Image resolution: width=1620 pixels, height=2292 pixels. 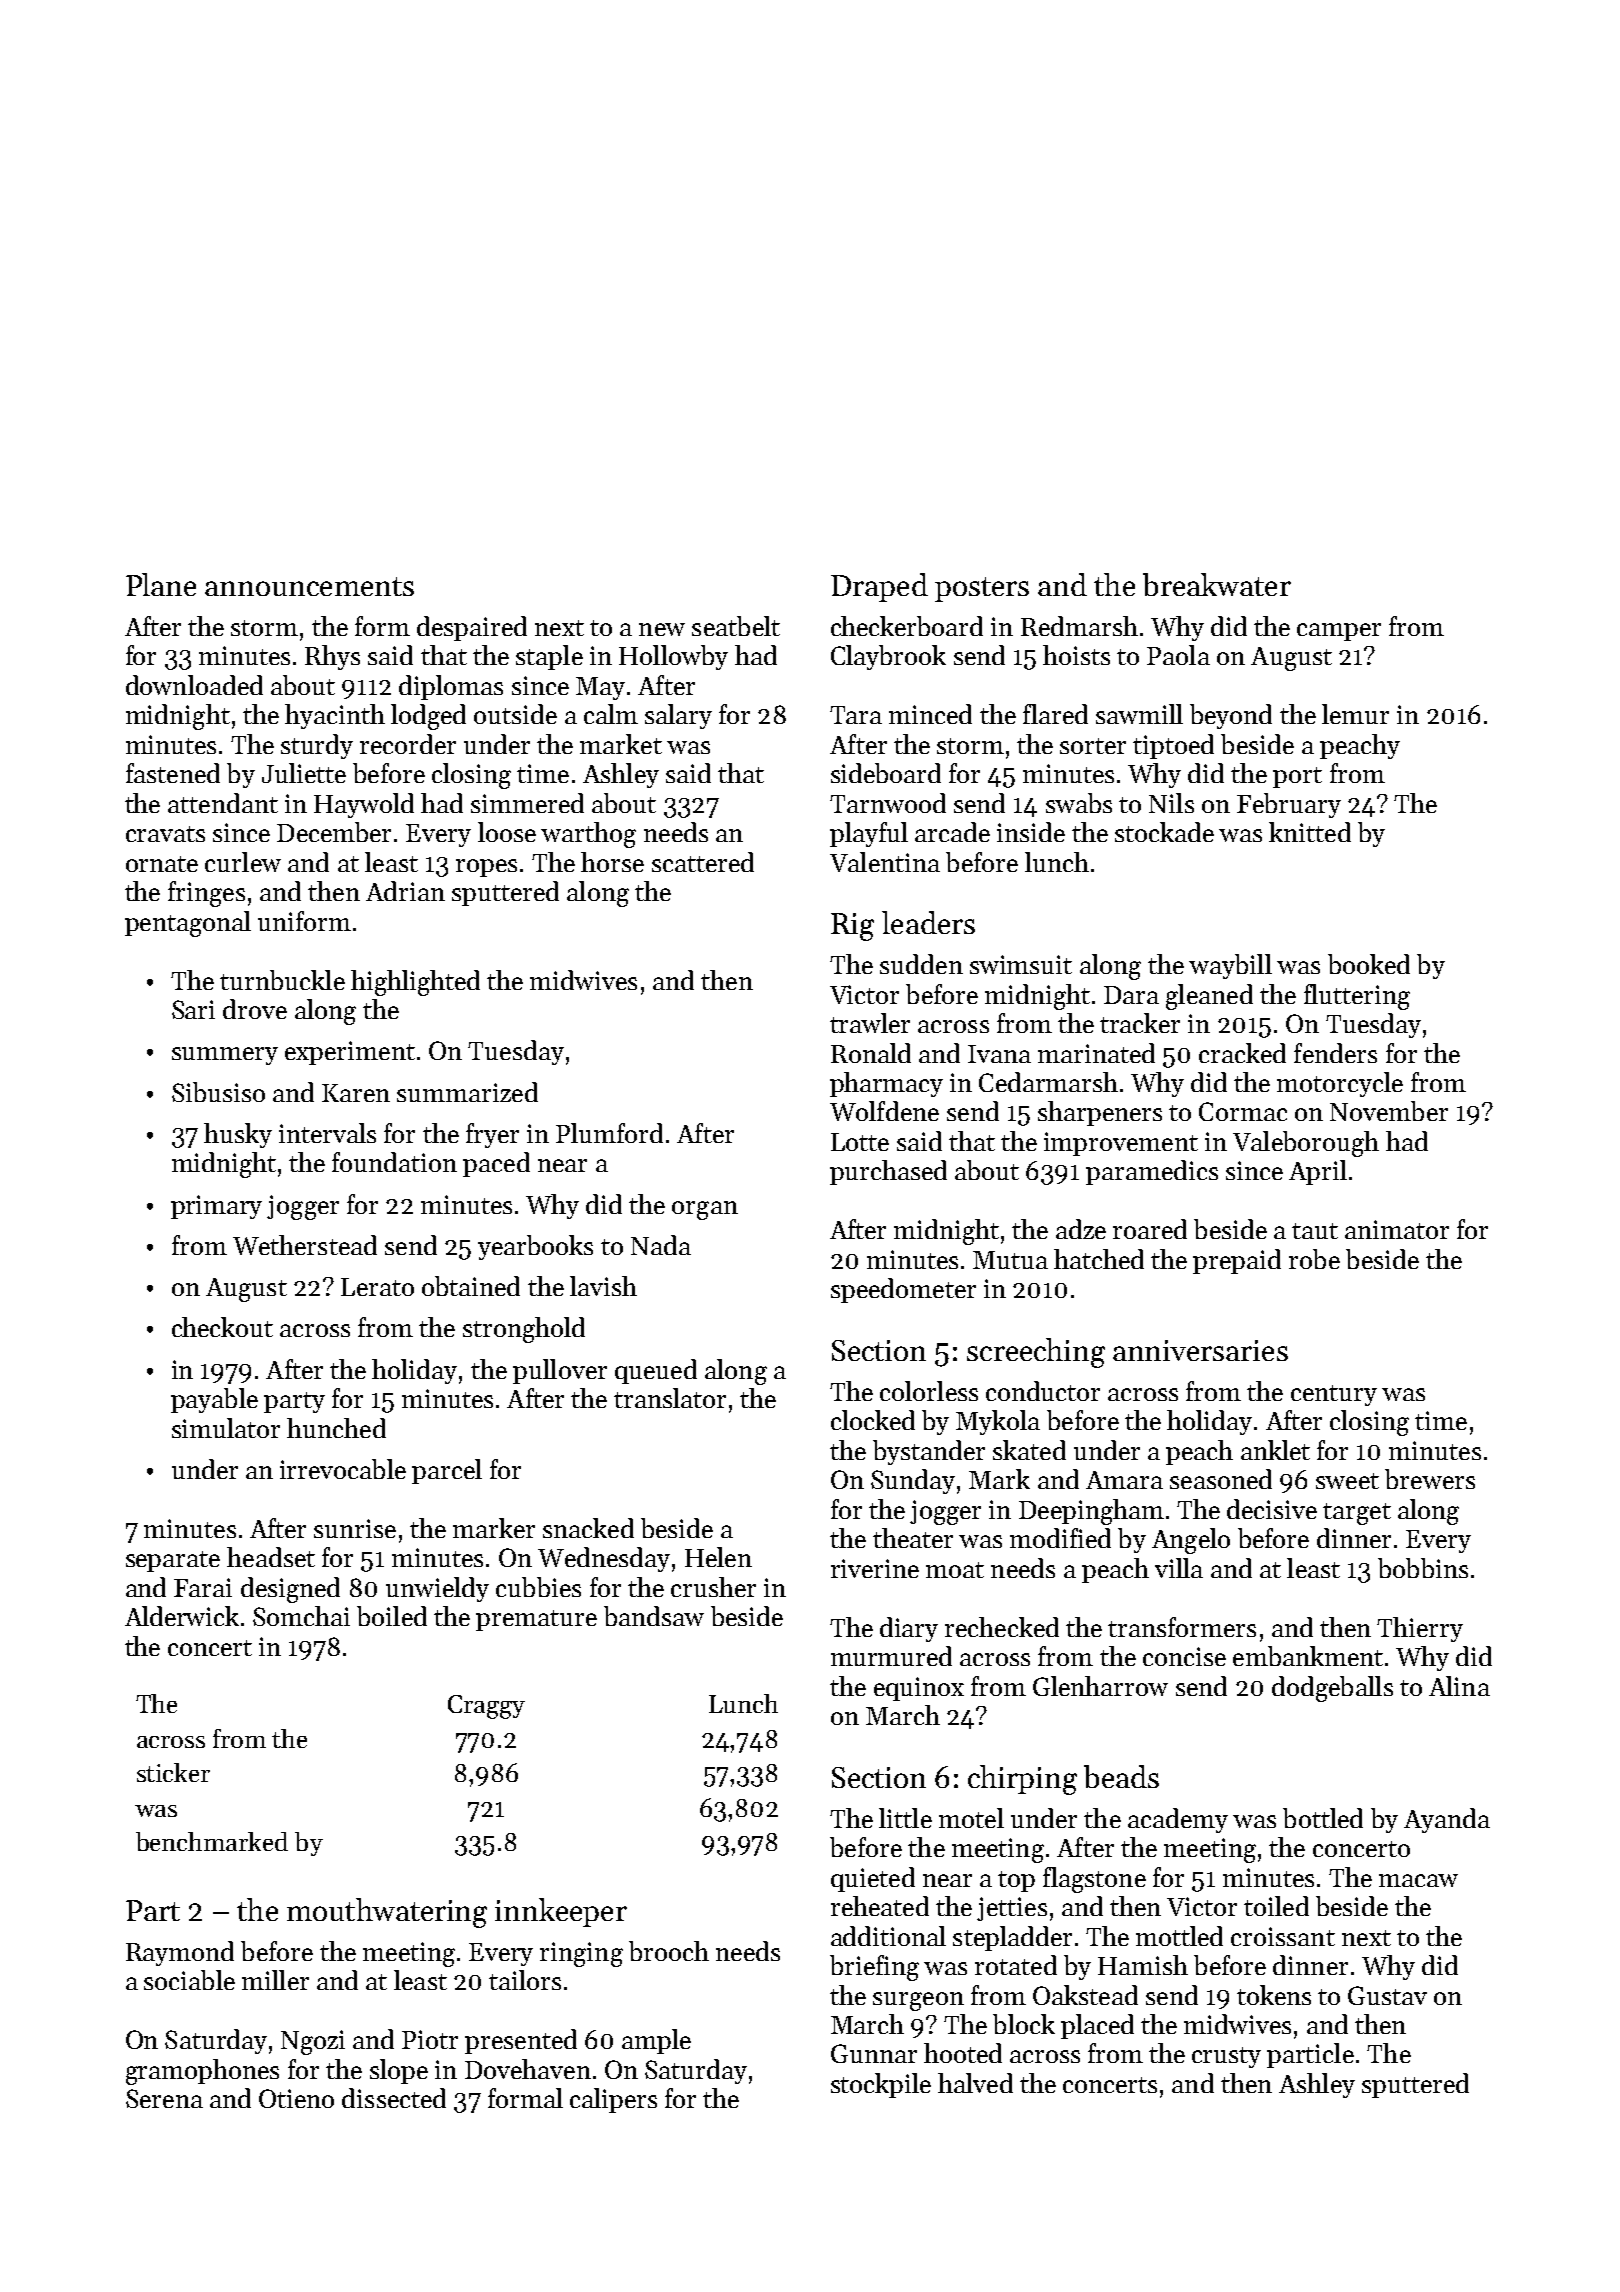 What do you see at coordinates (447, 1471) in the screenshot?
I see `parcel` at bounding box center [447, 1471].
